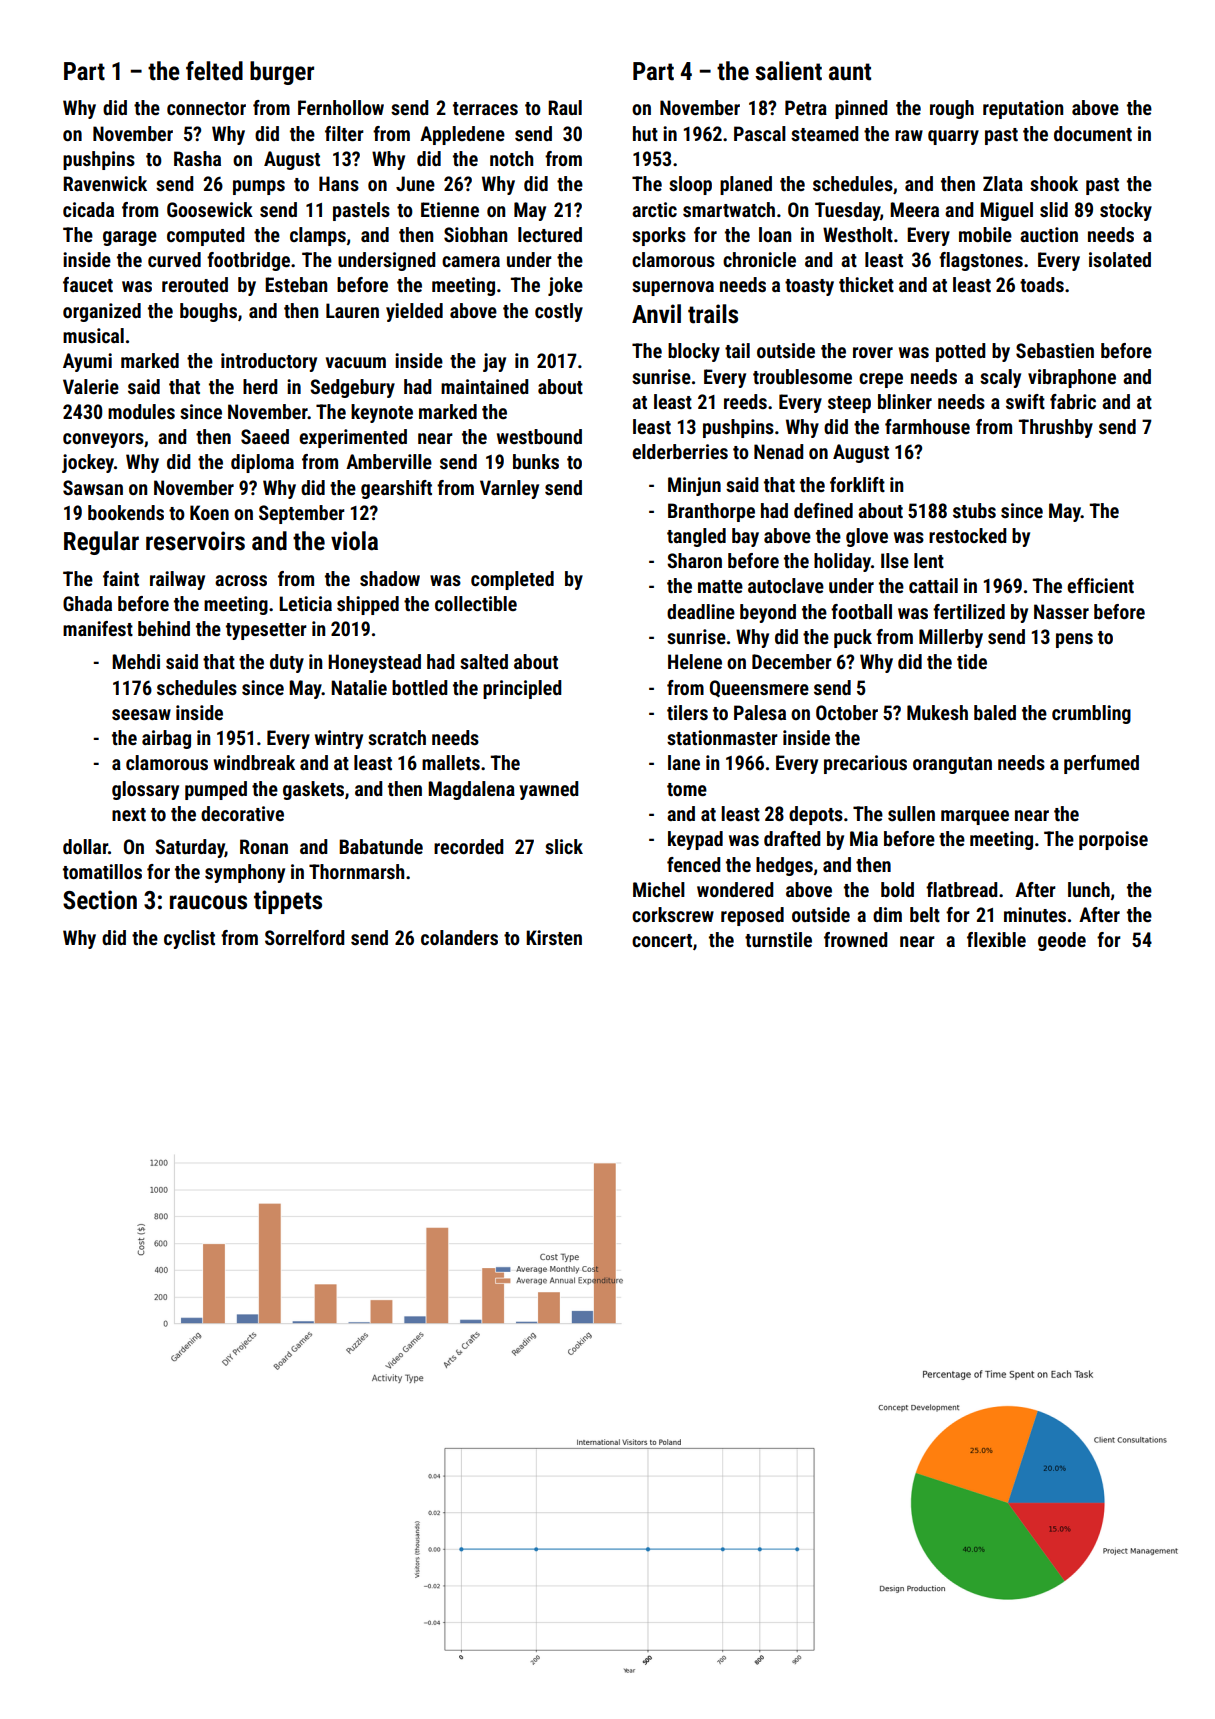 This image has height=1719, width=1215. Describe the element at coordinates (745, 537) in the image. I see `bay` at that location.
